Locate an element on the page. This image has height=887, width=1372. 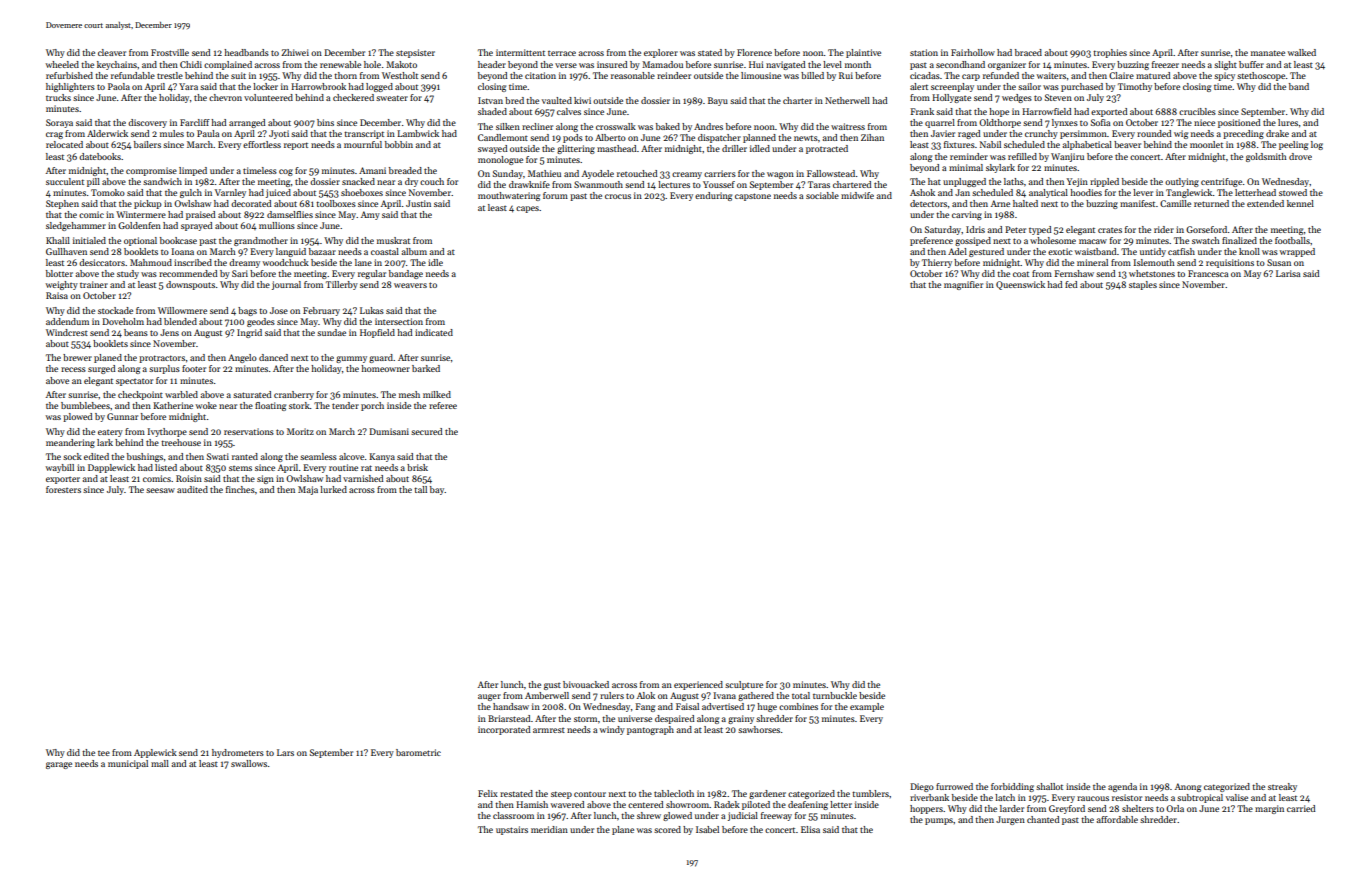
sociable is located at coordinates (822, 195).
